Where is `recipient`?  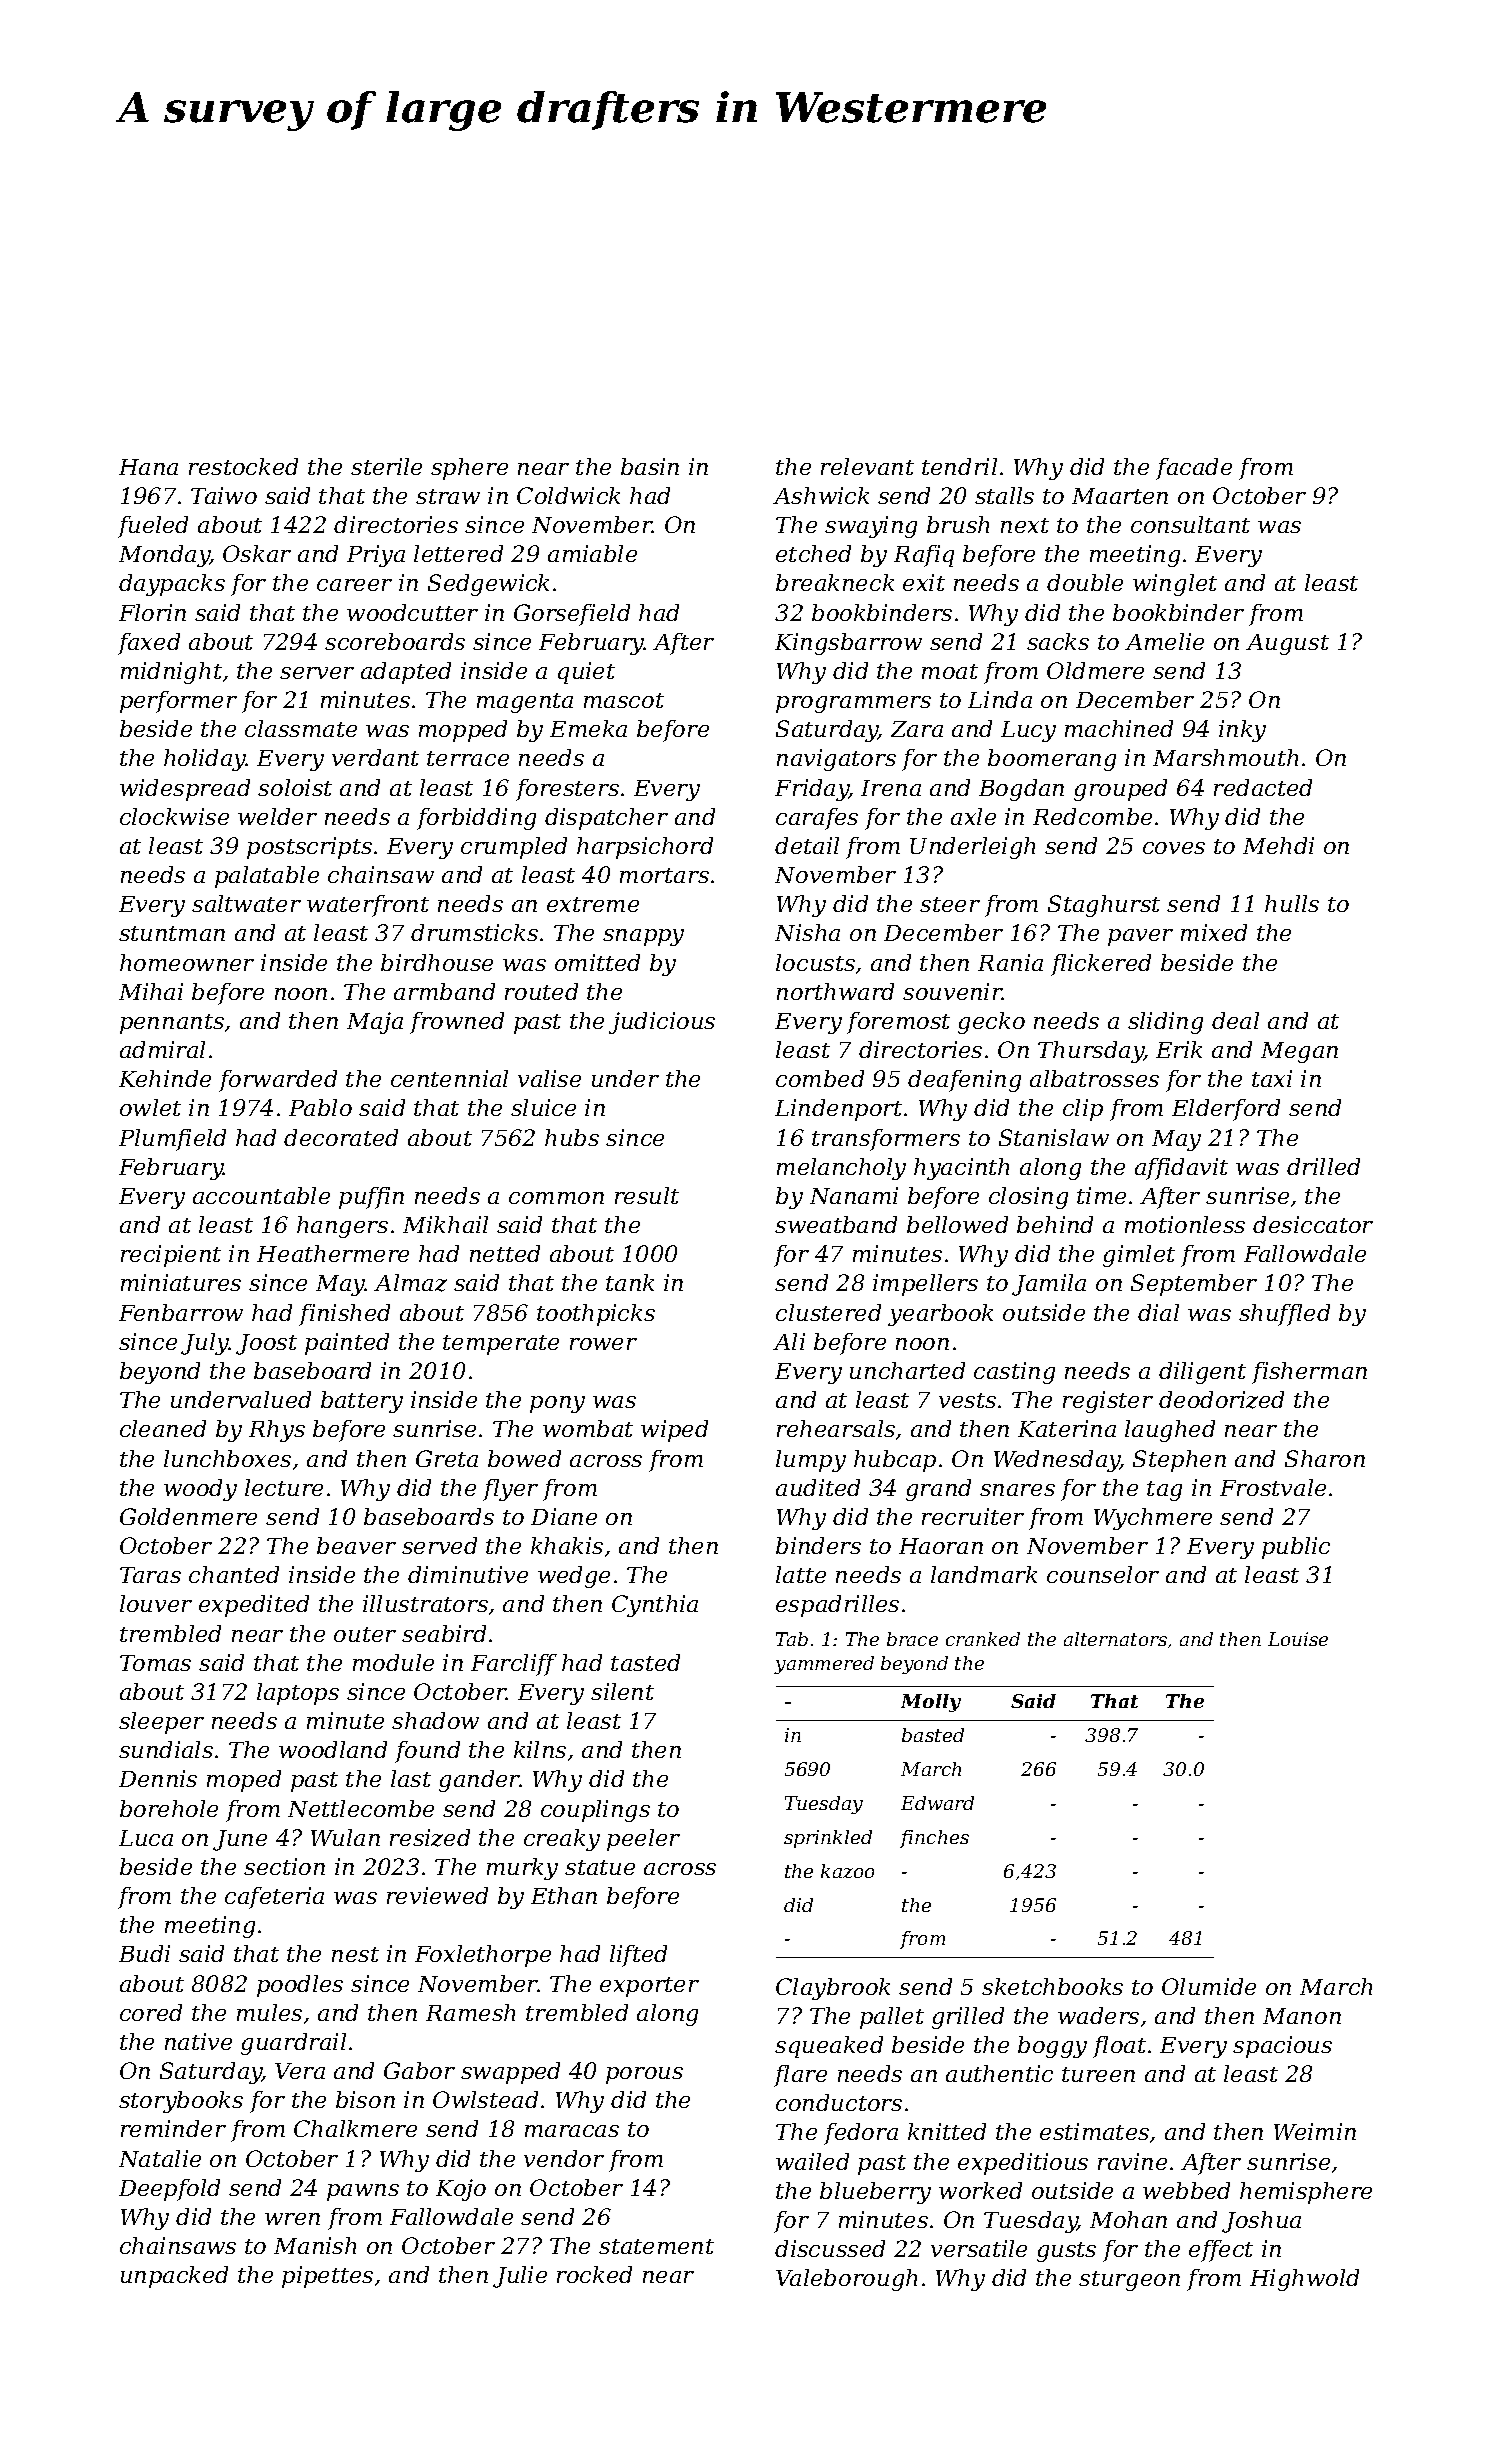
recipient is located at coordinates (171, 1256).
